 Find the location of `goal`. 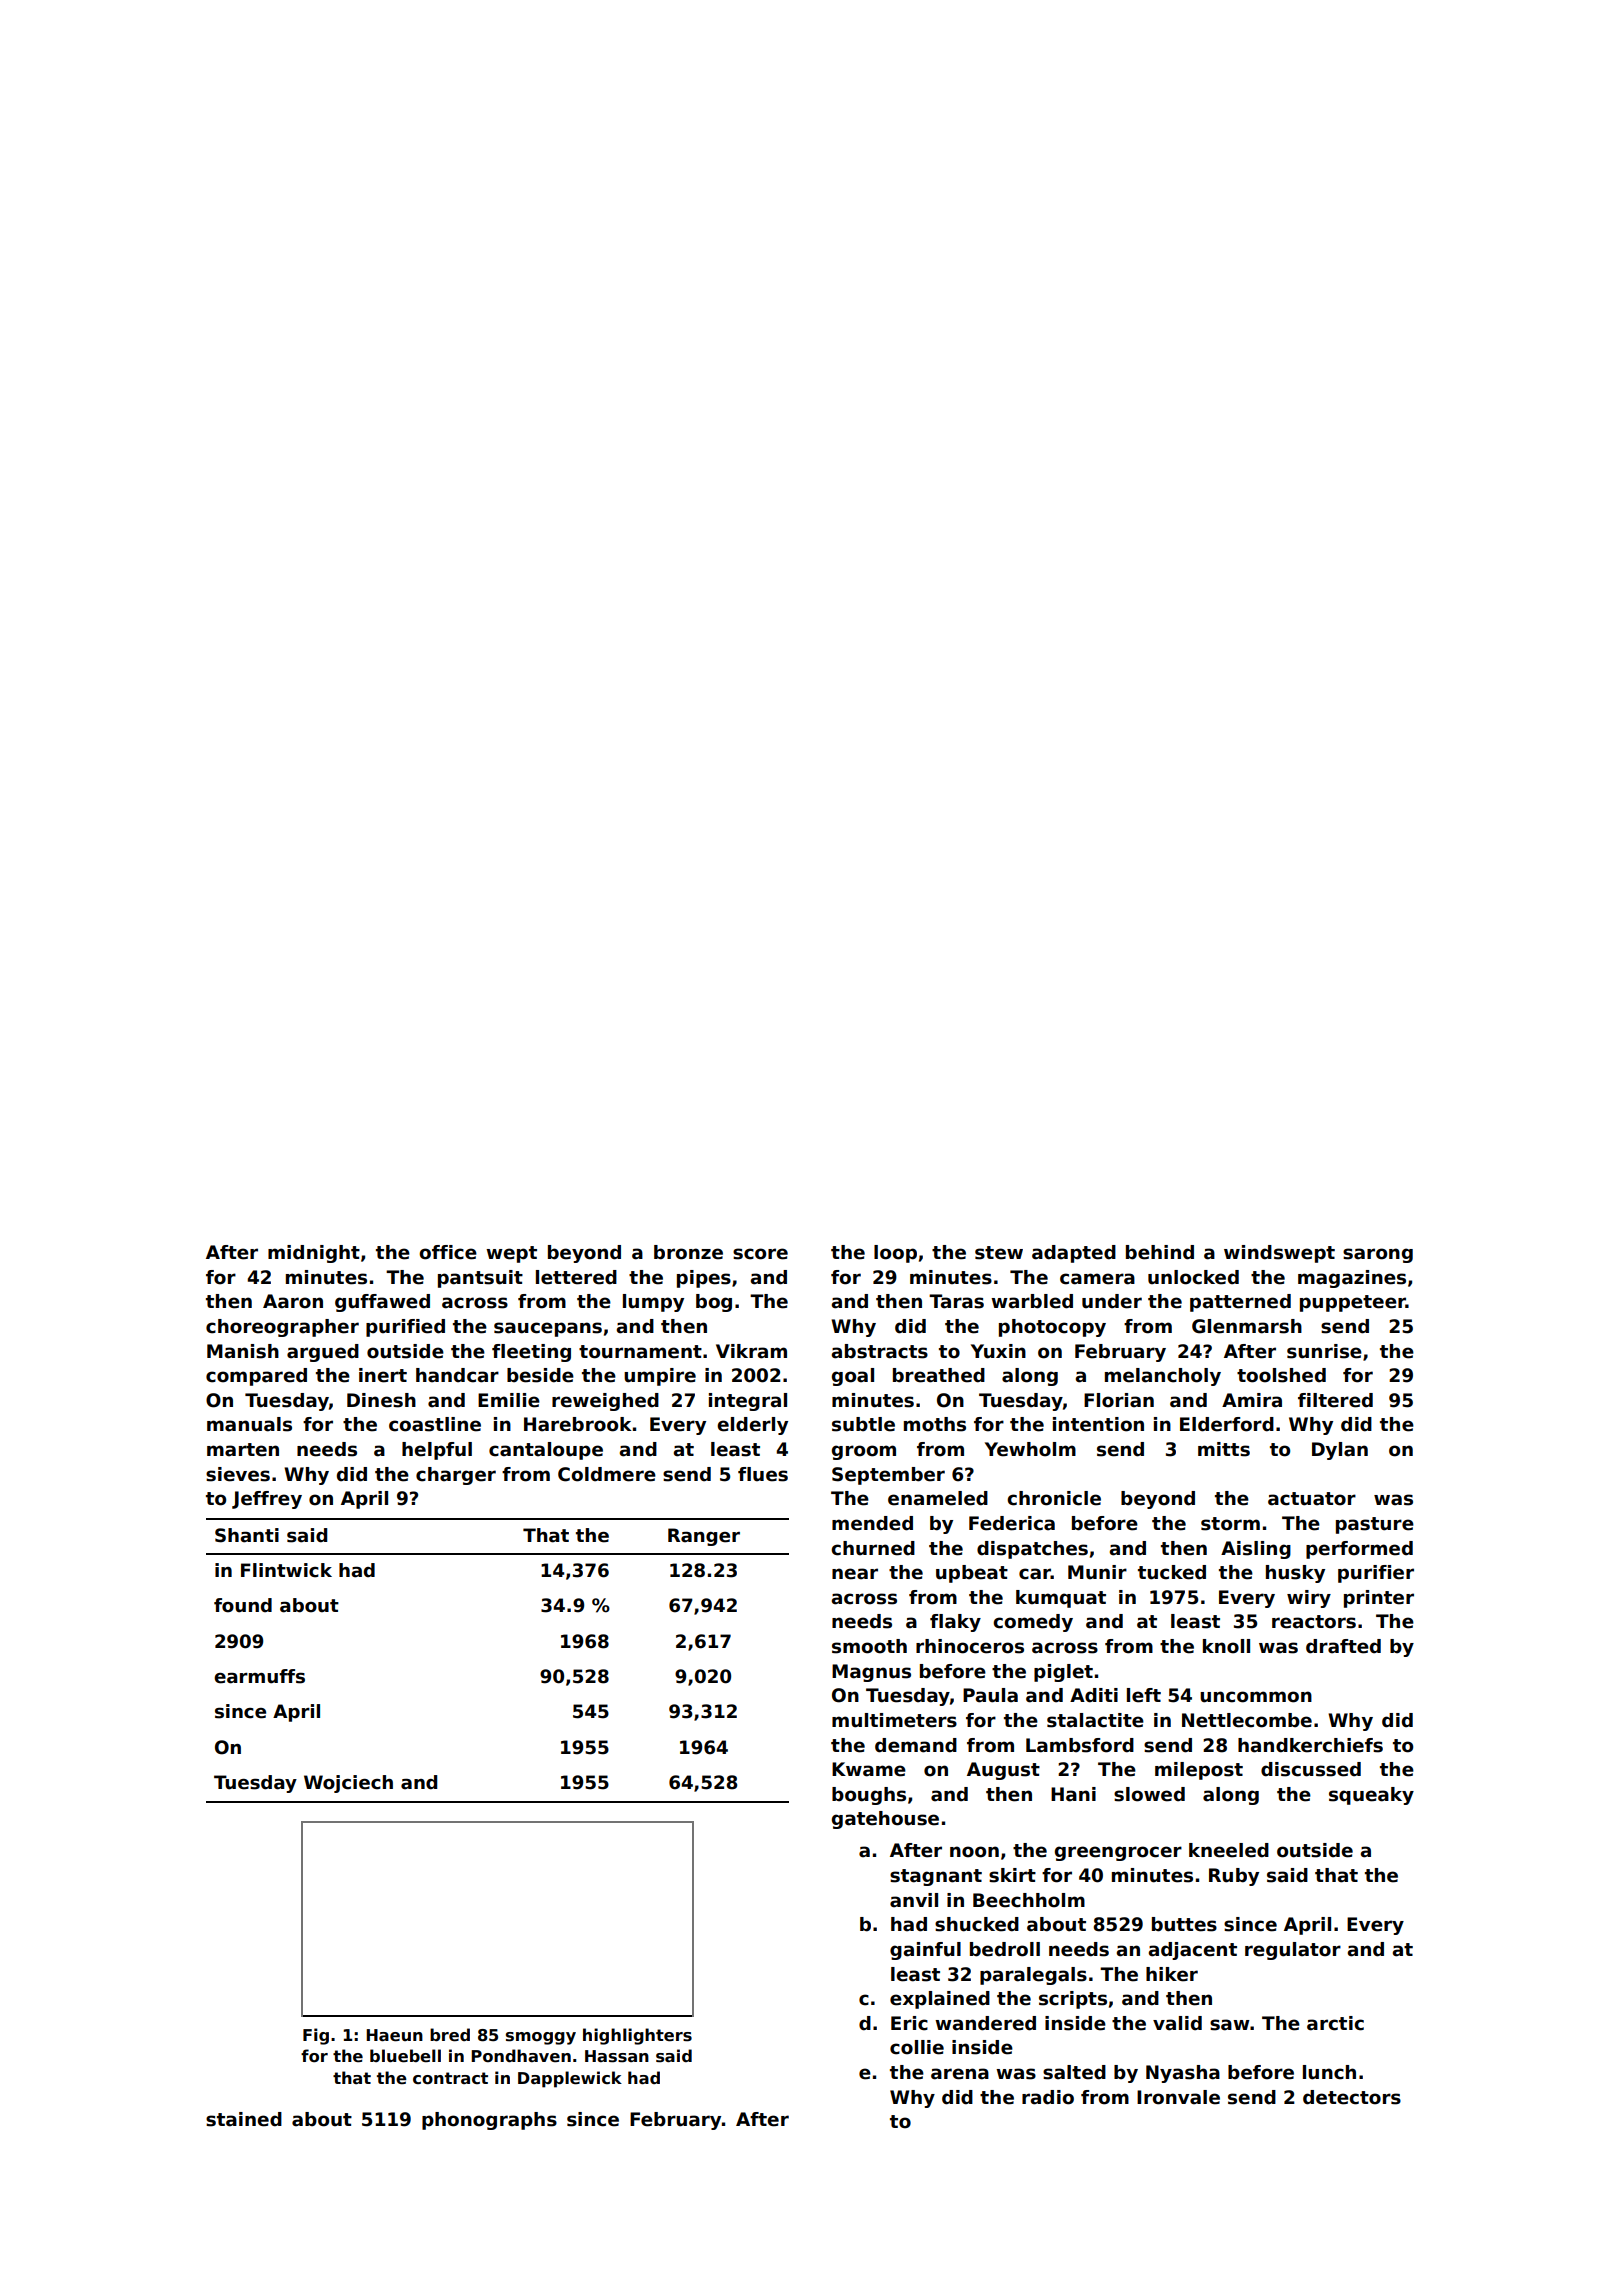

goal is located at coordinates (853, 1377).
